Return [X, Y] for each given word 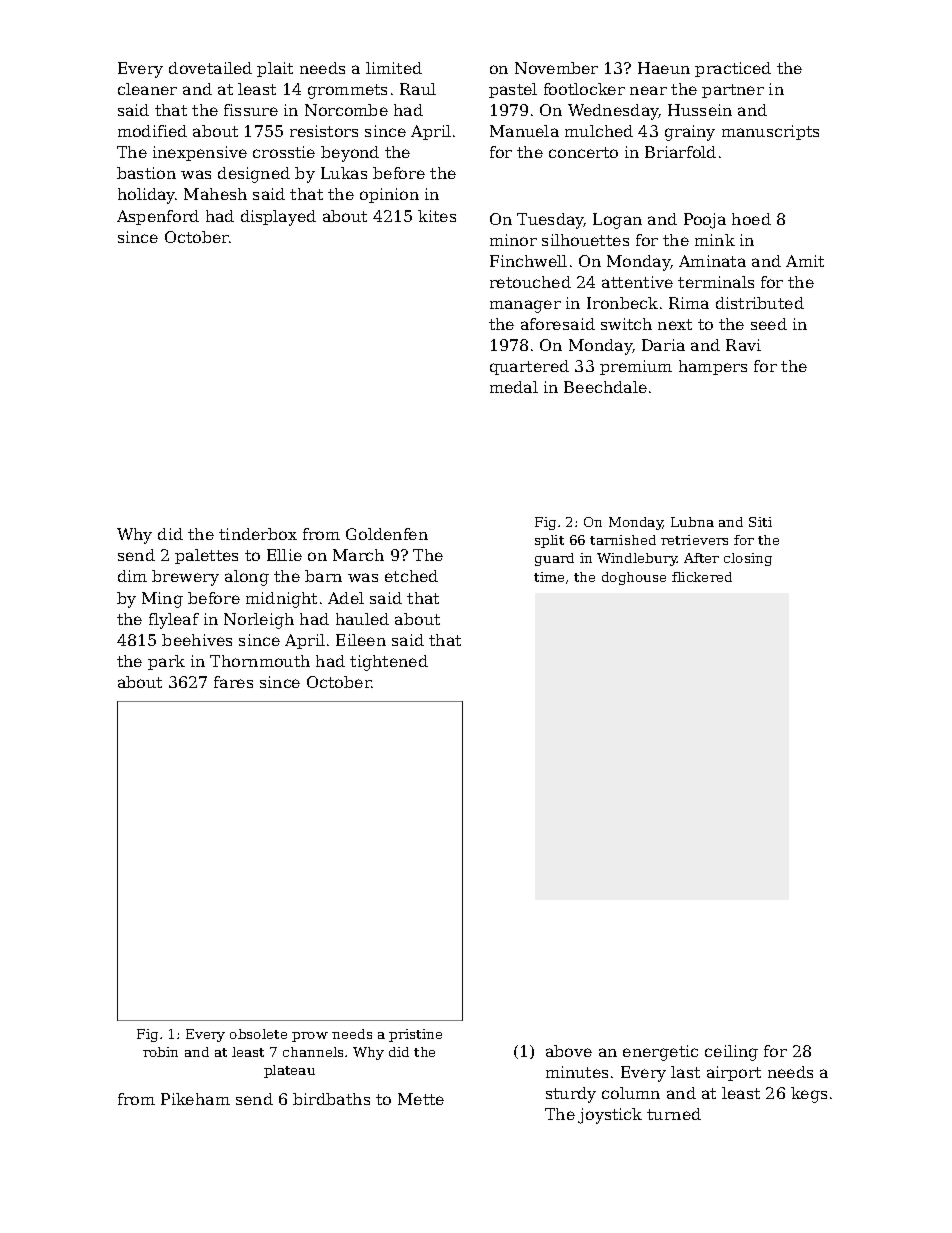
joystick [610, 1116]
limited [394, 68]
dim [132, 576]
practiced [733, 69]
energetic [660, 1053]
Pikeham [195, 1099]
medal [514, 387]
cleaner [147, 89]
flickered [702, 577]
